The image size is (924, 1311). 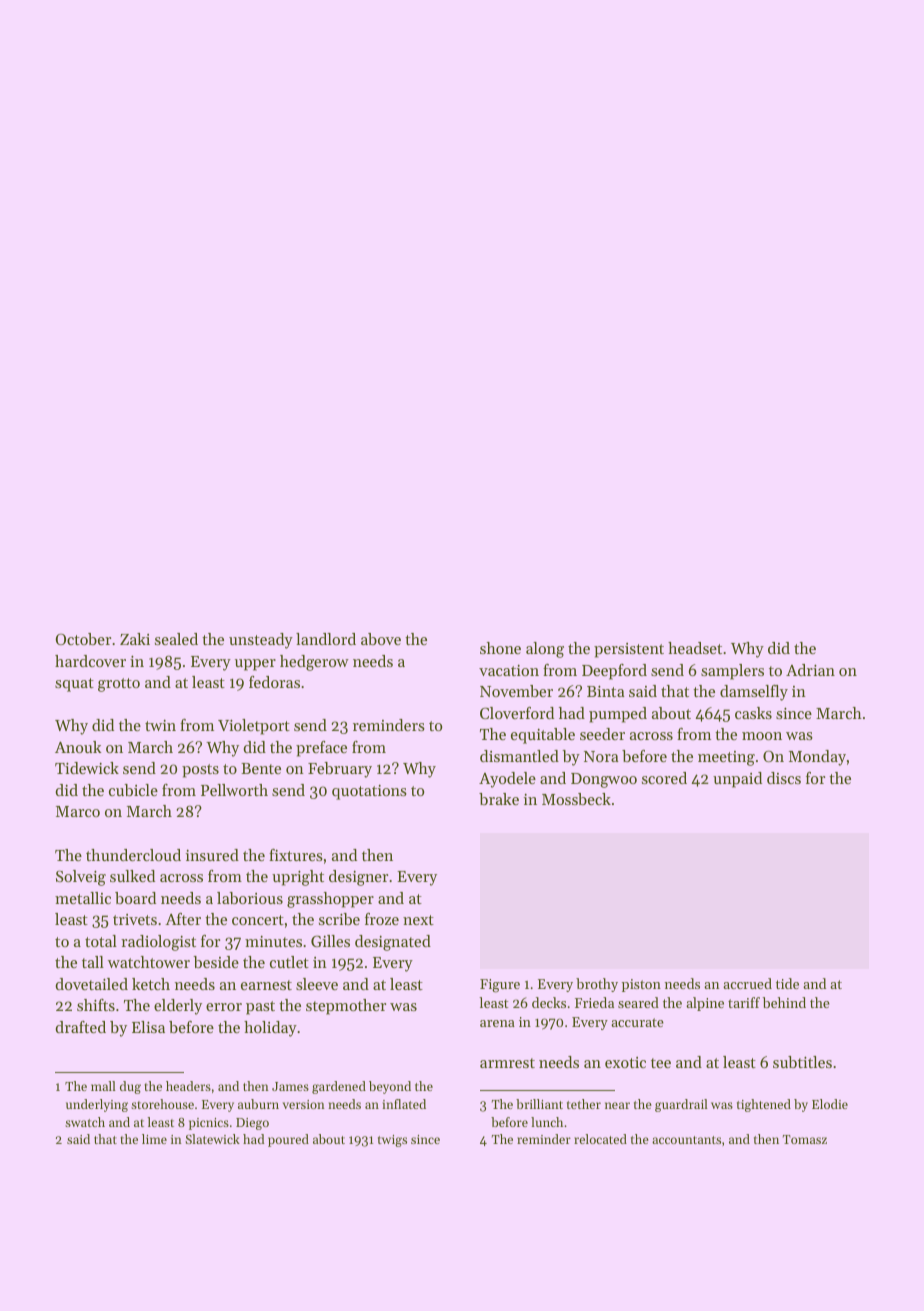 I want to click on samplers, so click(x=732, y=672).
